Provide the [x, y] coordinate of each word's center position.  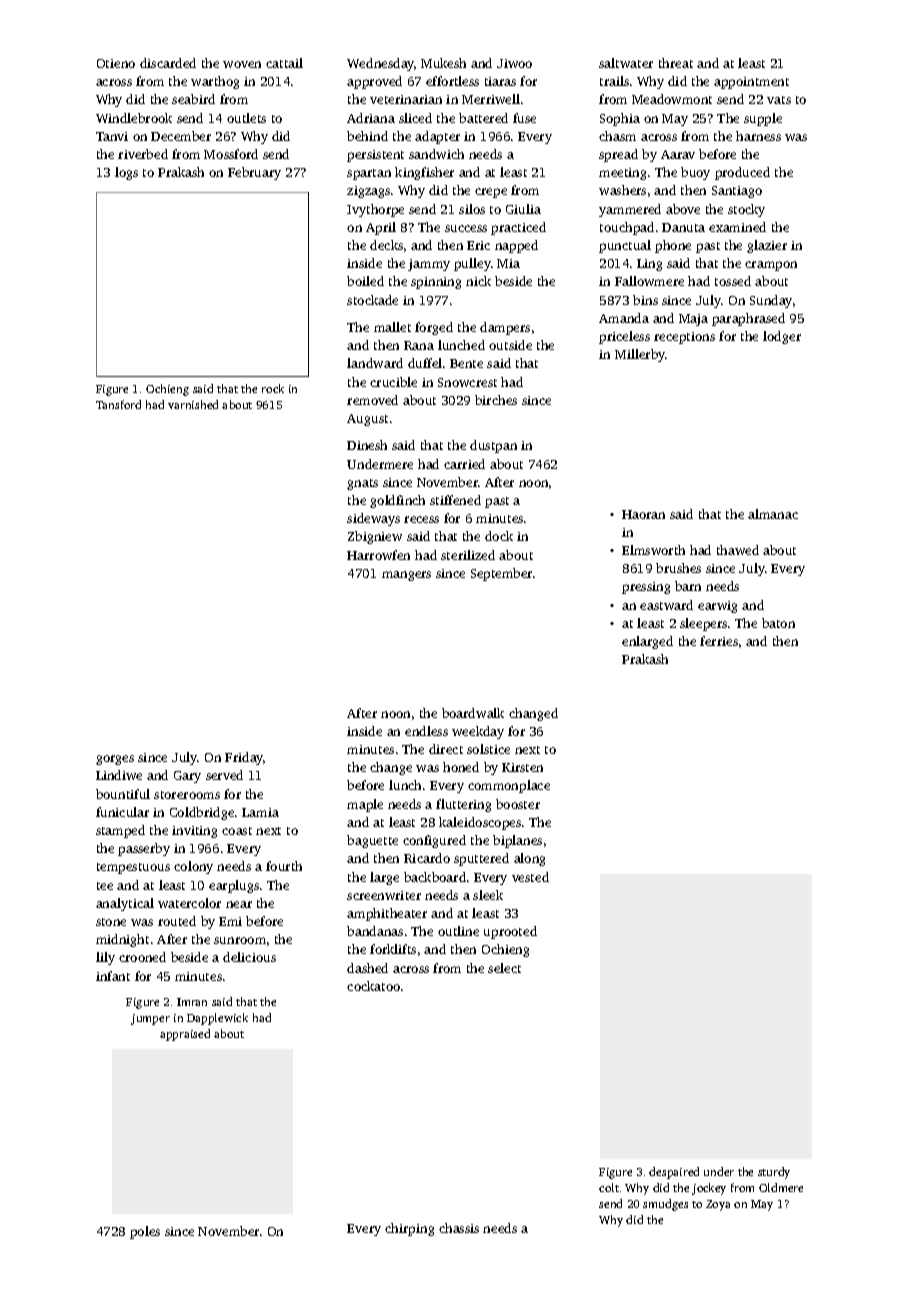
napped [516, 246]
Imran [192, 1002]
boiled [365, 281]
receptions [684, 338]
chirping [409, 1229]
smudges [665, 1205]
